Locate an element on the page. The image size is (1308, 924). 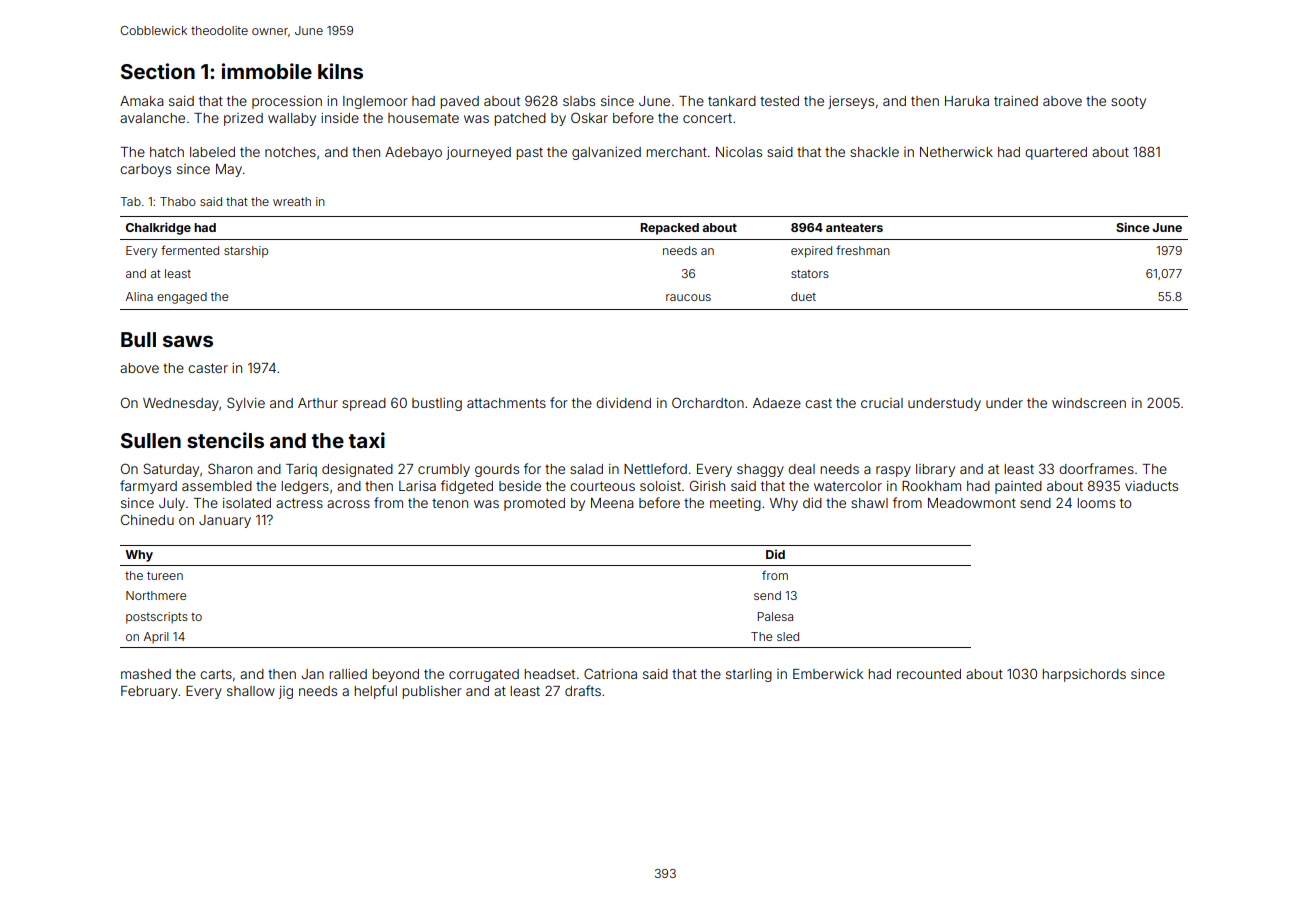
saws is located at coordinates (188, 341).
